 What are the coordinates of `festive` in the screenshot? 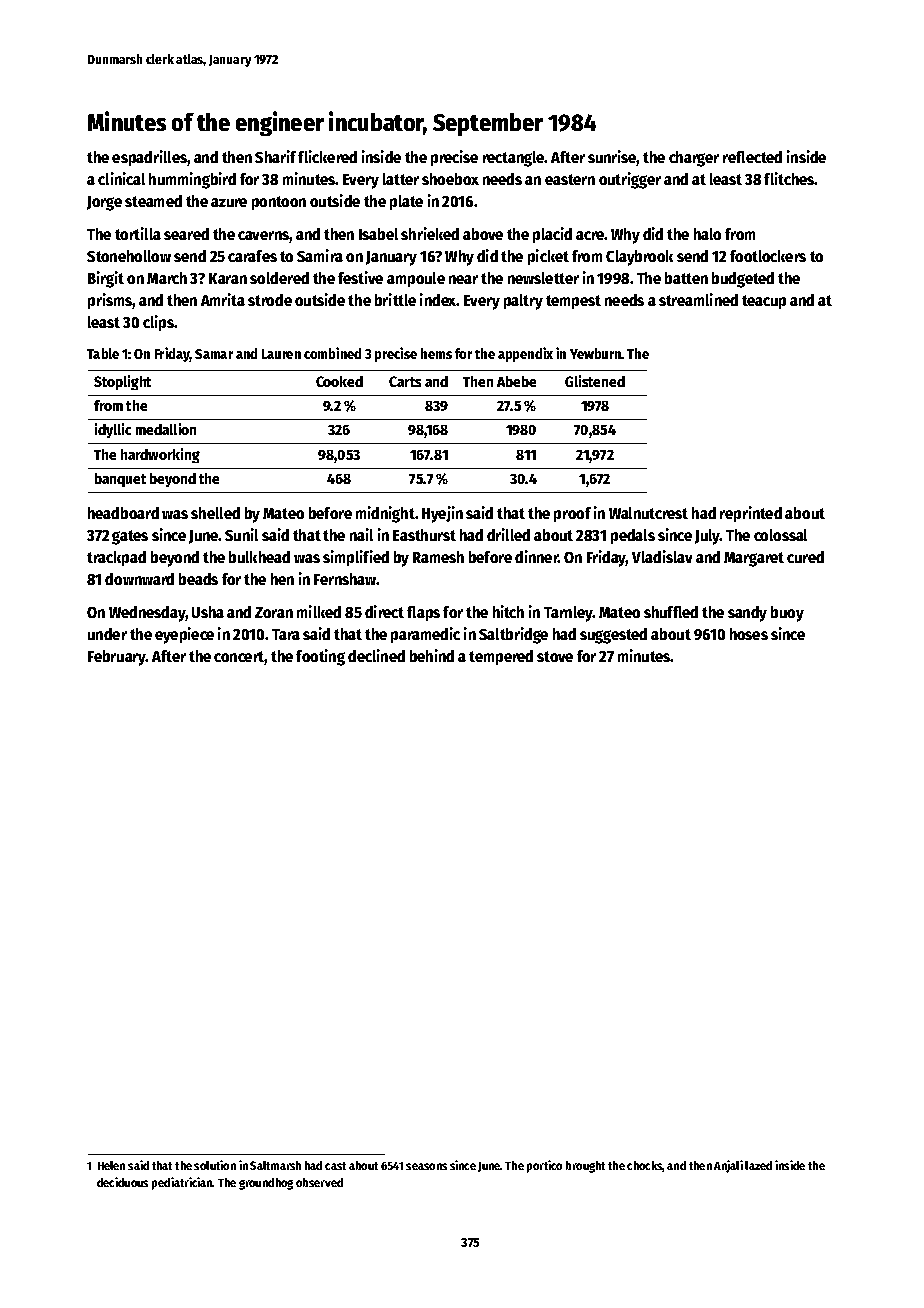 It's located at (360, 277).
